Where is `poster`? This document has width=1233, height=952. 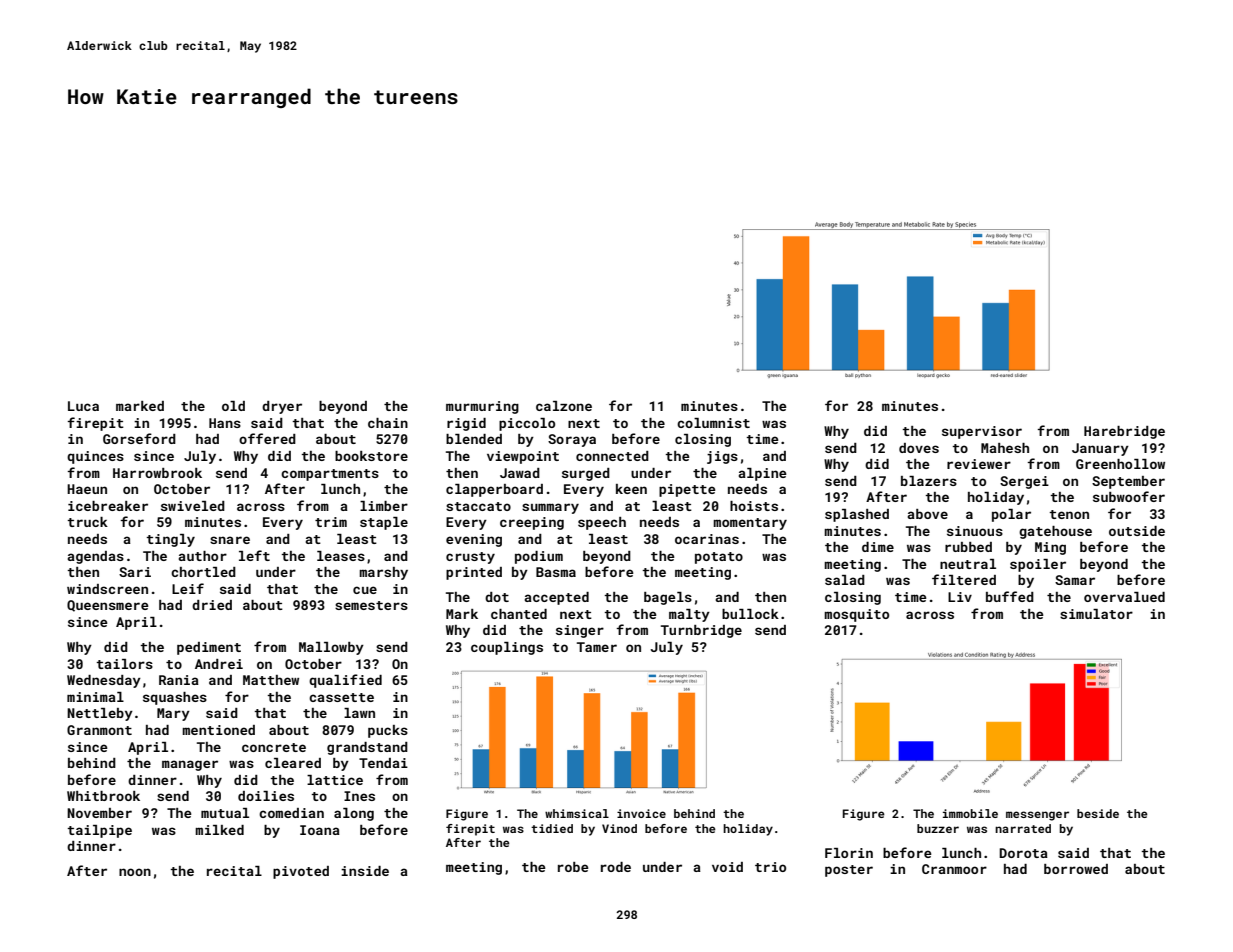 poster is located at coordinates (849, 871).
